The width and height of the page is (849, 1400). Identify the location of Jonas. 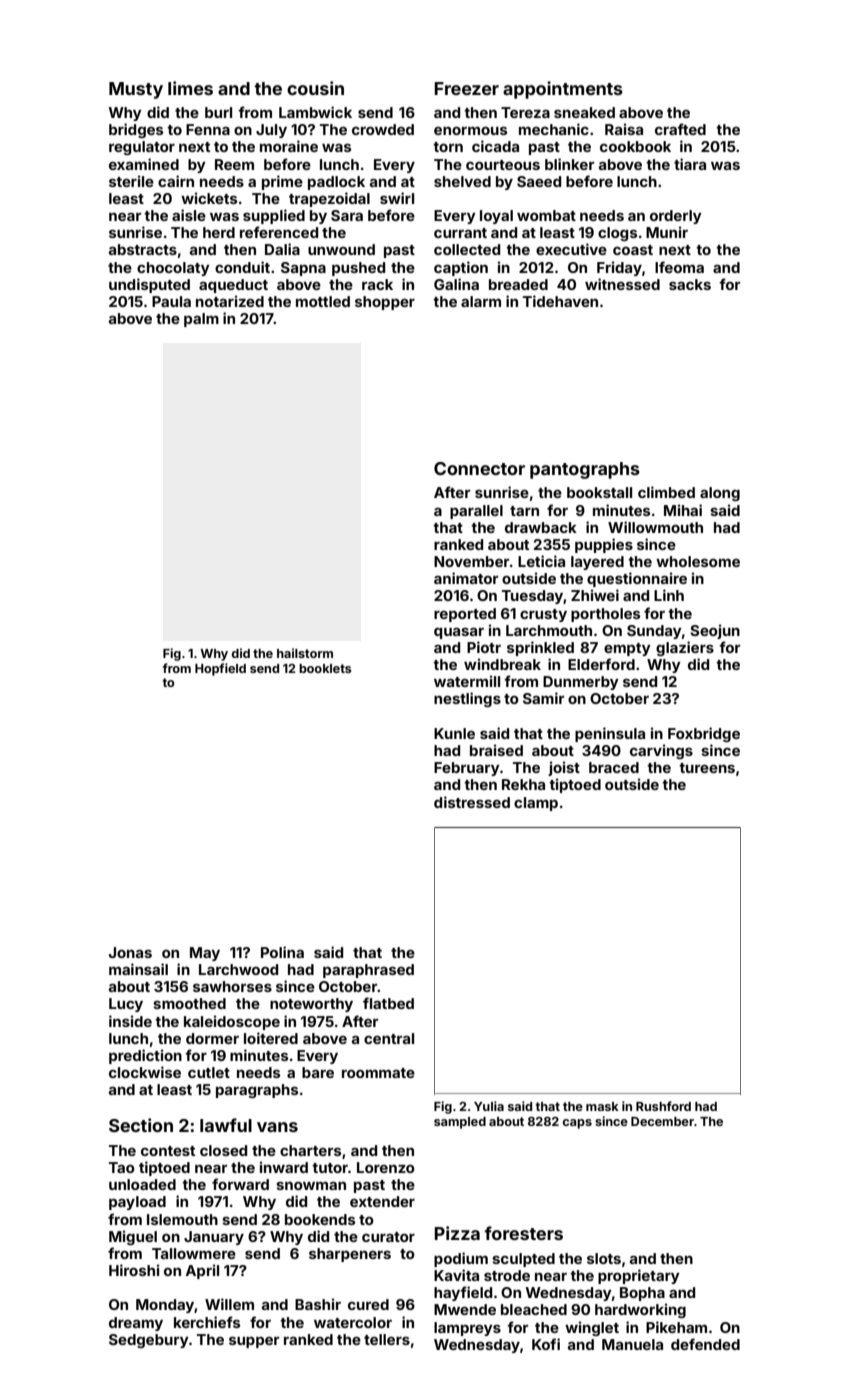
(130, 952).
